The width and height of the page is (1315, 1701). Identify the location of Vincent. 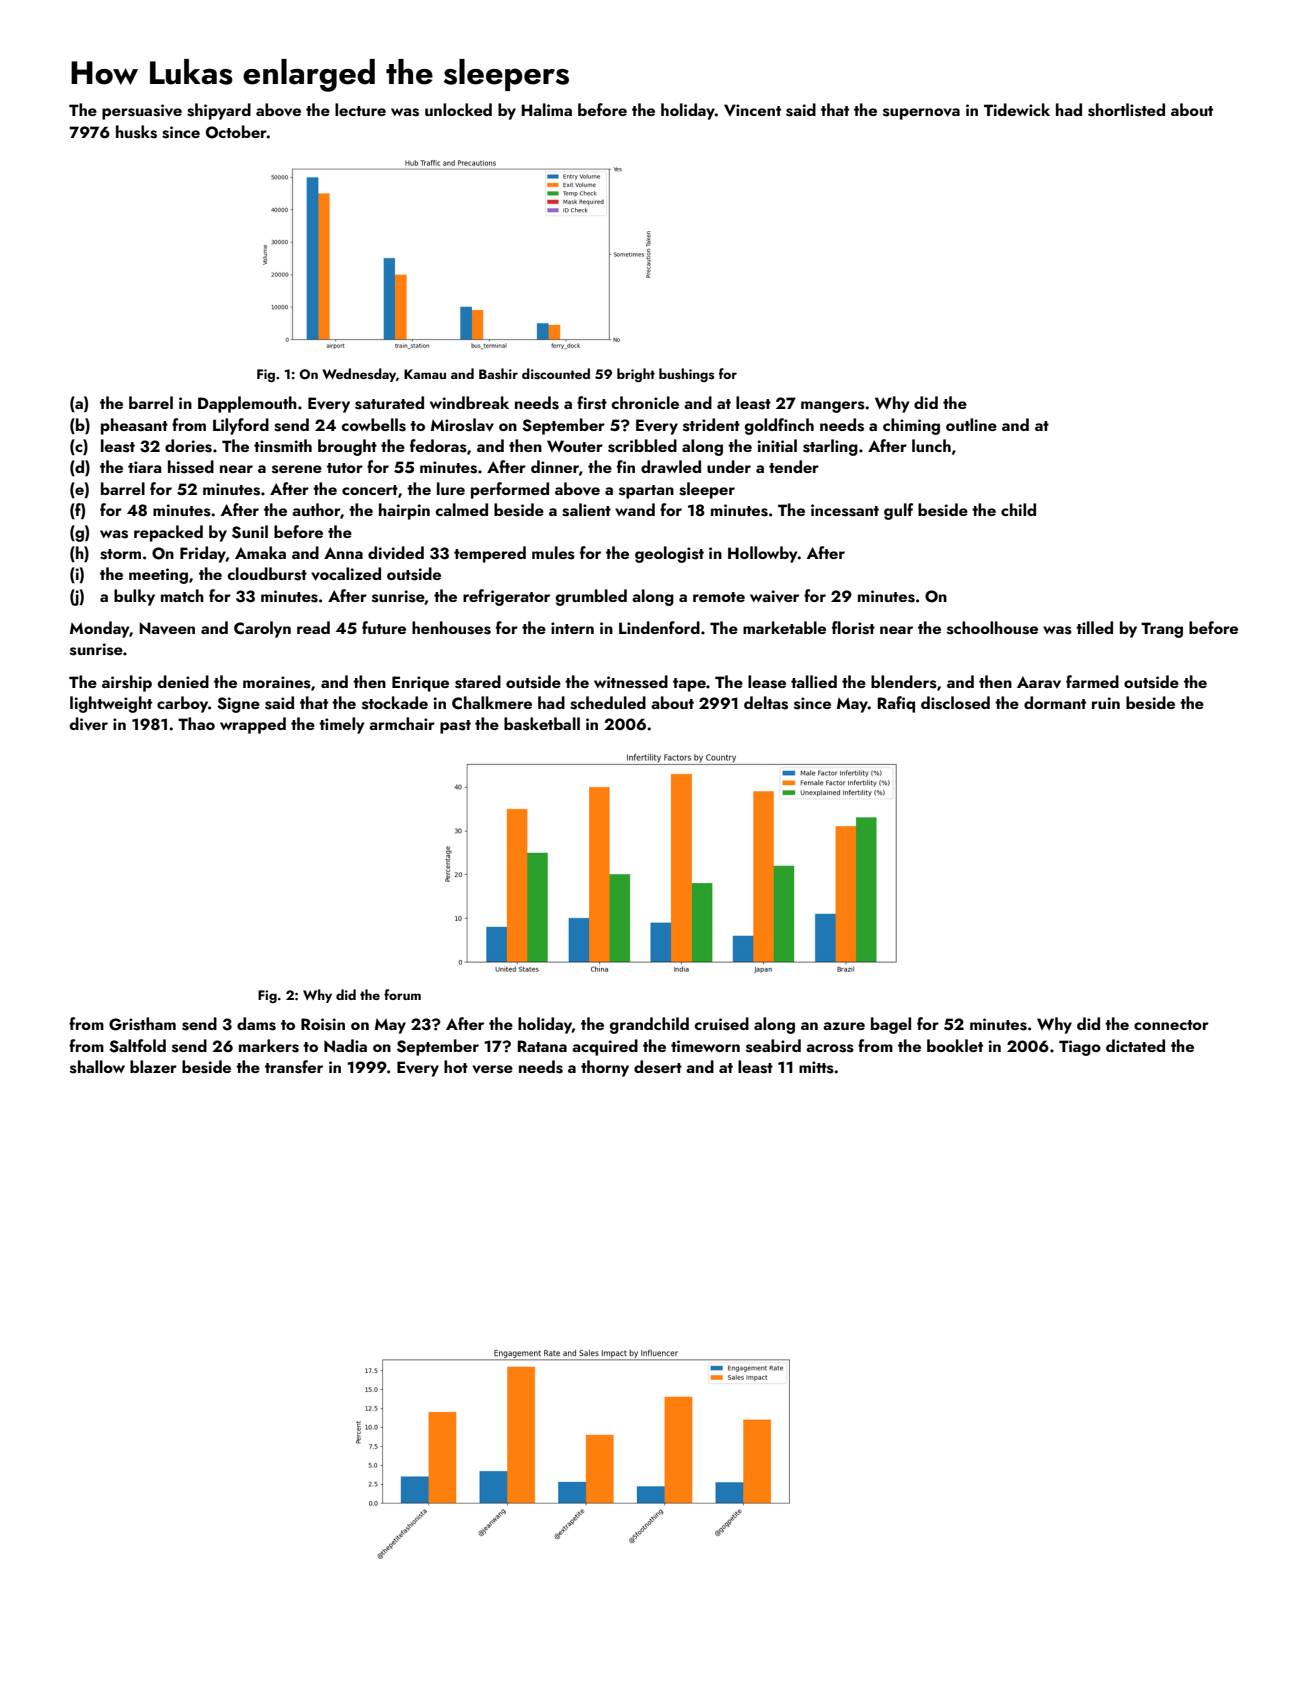
(752, 110).
